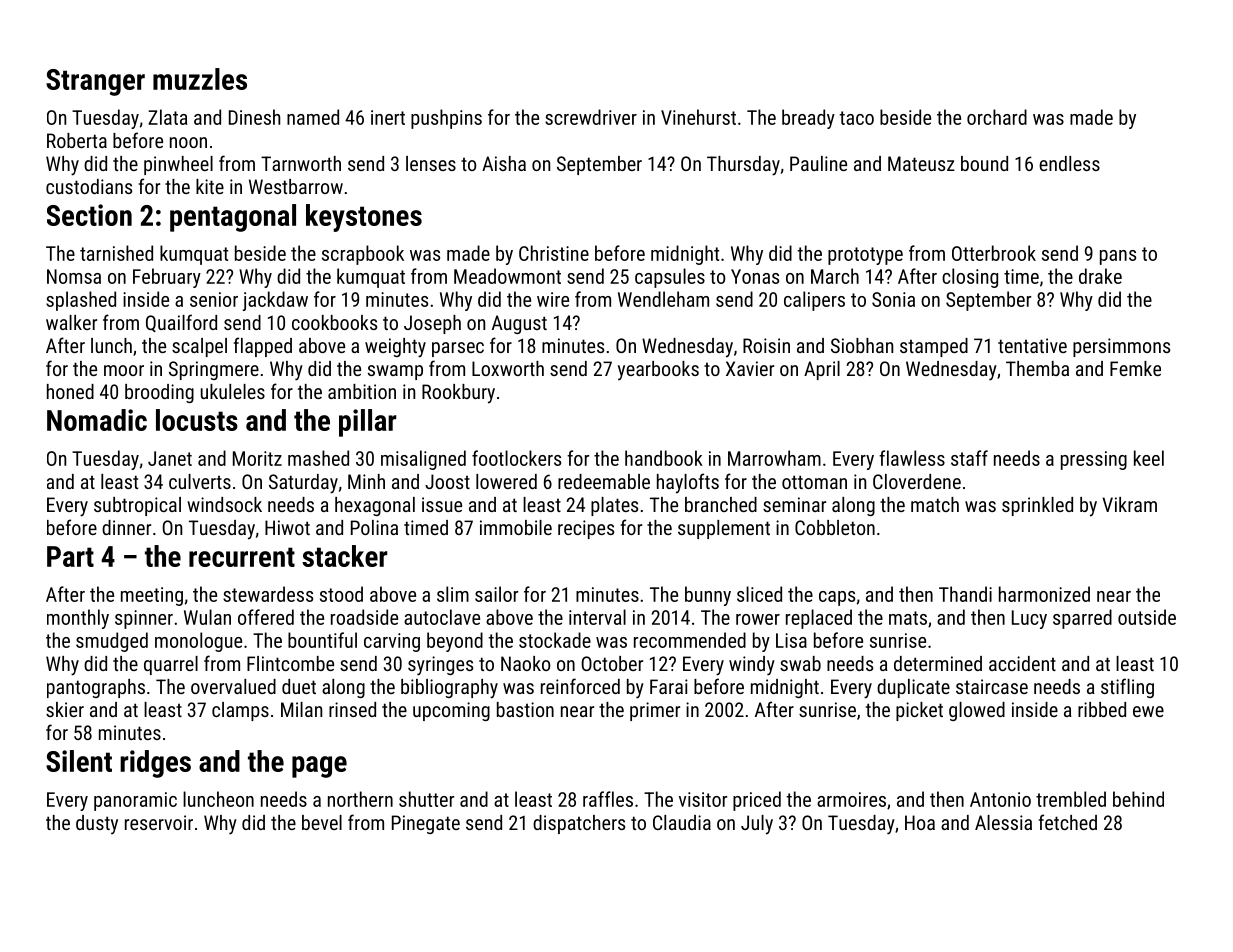 This document has width=1233, height=952. What do you see at coordinates (458, 394) in the document?
I see `Rookbury` at bounding box center [458, 394].
